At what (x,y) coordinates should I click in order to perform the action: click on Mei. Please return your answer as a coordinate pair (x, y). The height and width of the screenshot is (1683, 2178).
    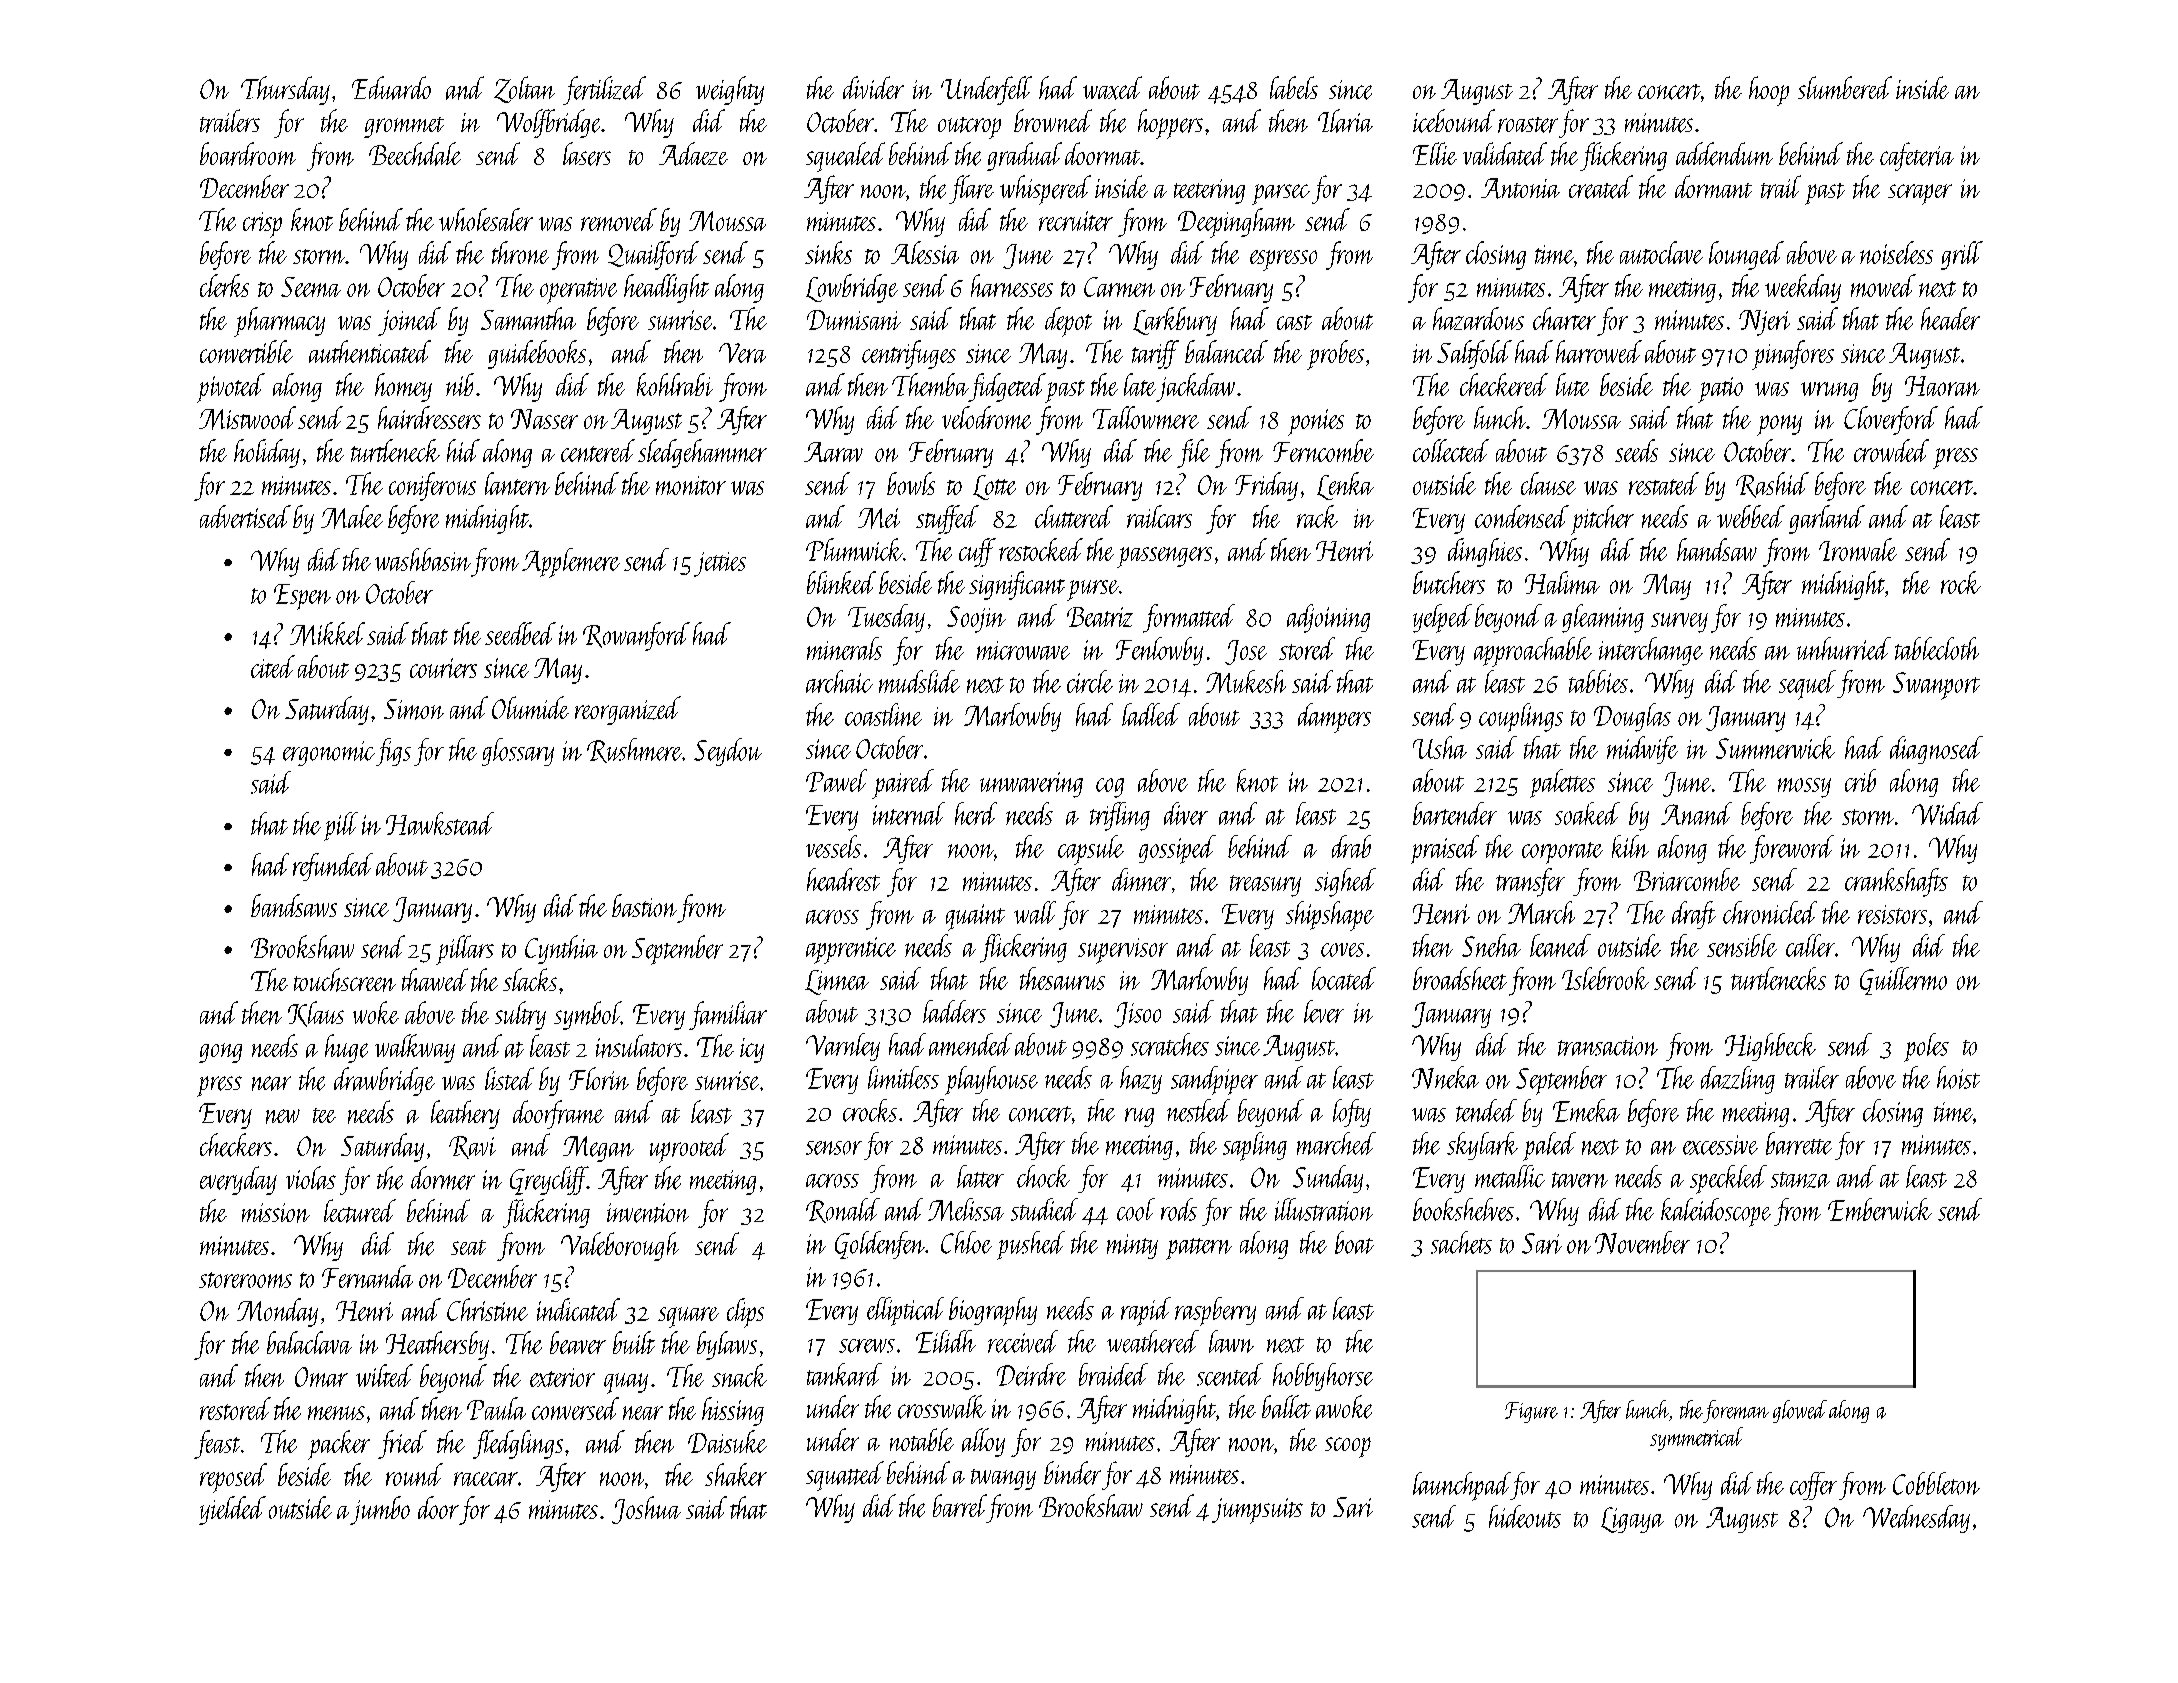
    Looking at the image, I should click on (879, 518).
